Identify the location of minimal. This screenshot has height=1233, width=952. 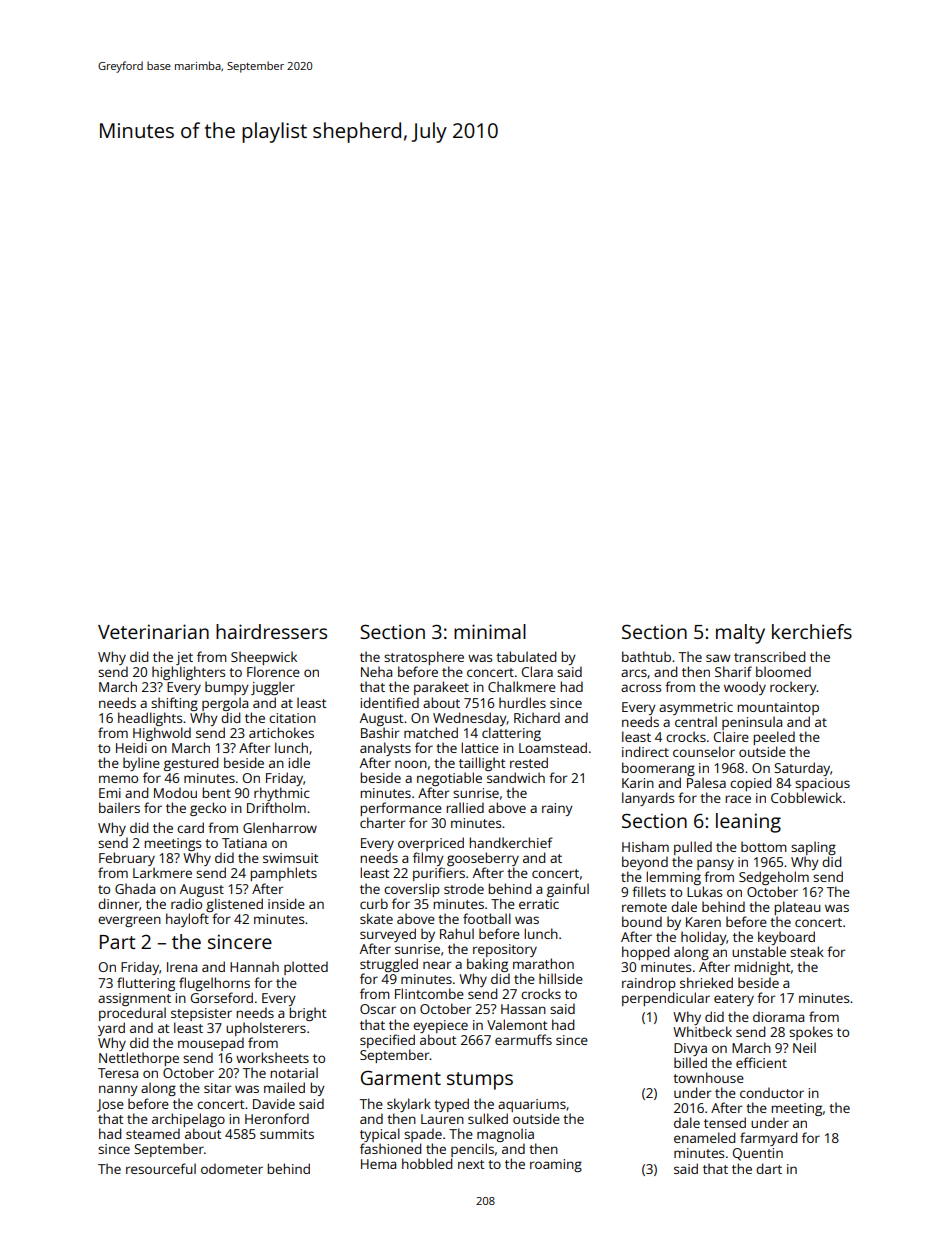
(490, 631).
